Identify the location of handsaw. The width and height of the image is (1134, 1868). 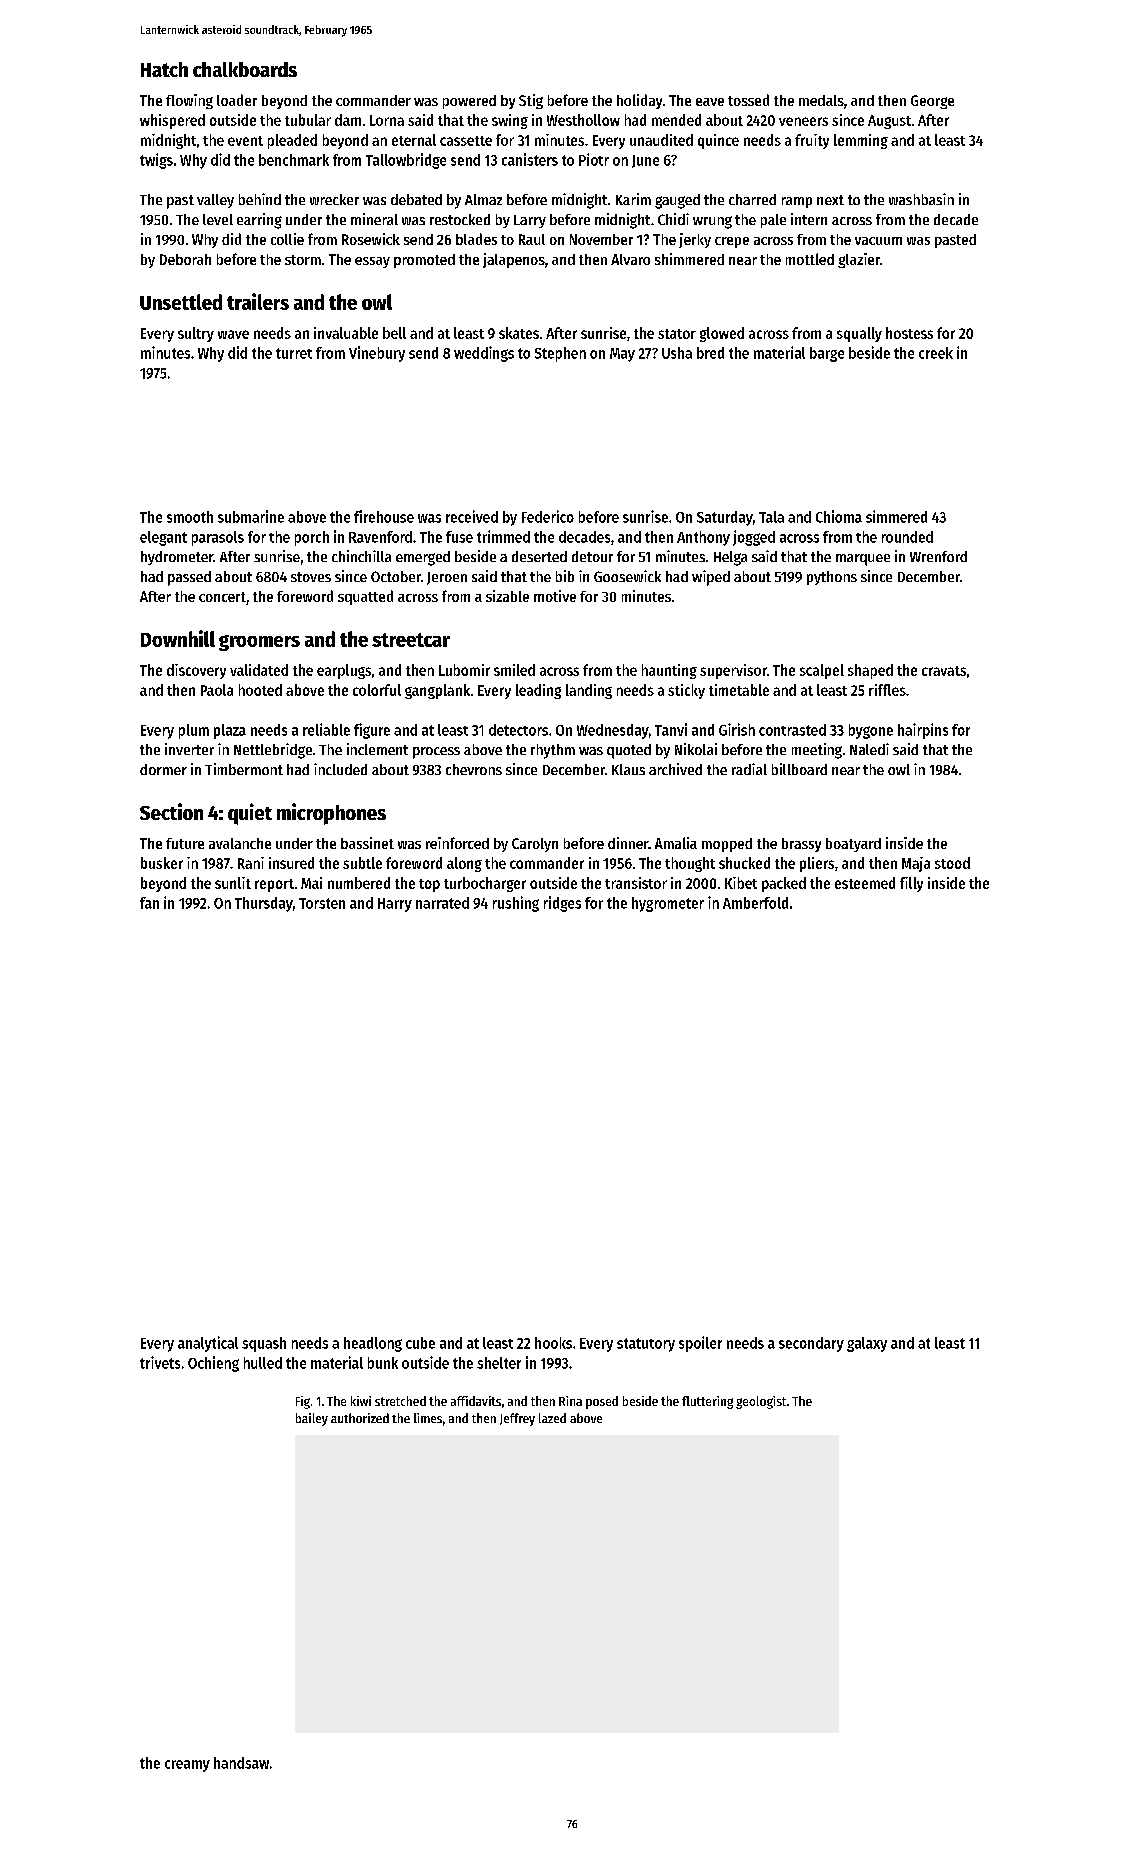
(241, 1763).
